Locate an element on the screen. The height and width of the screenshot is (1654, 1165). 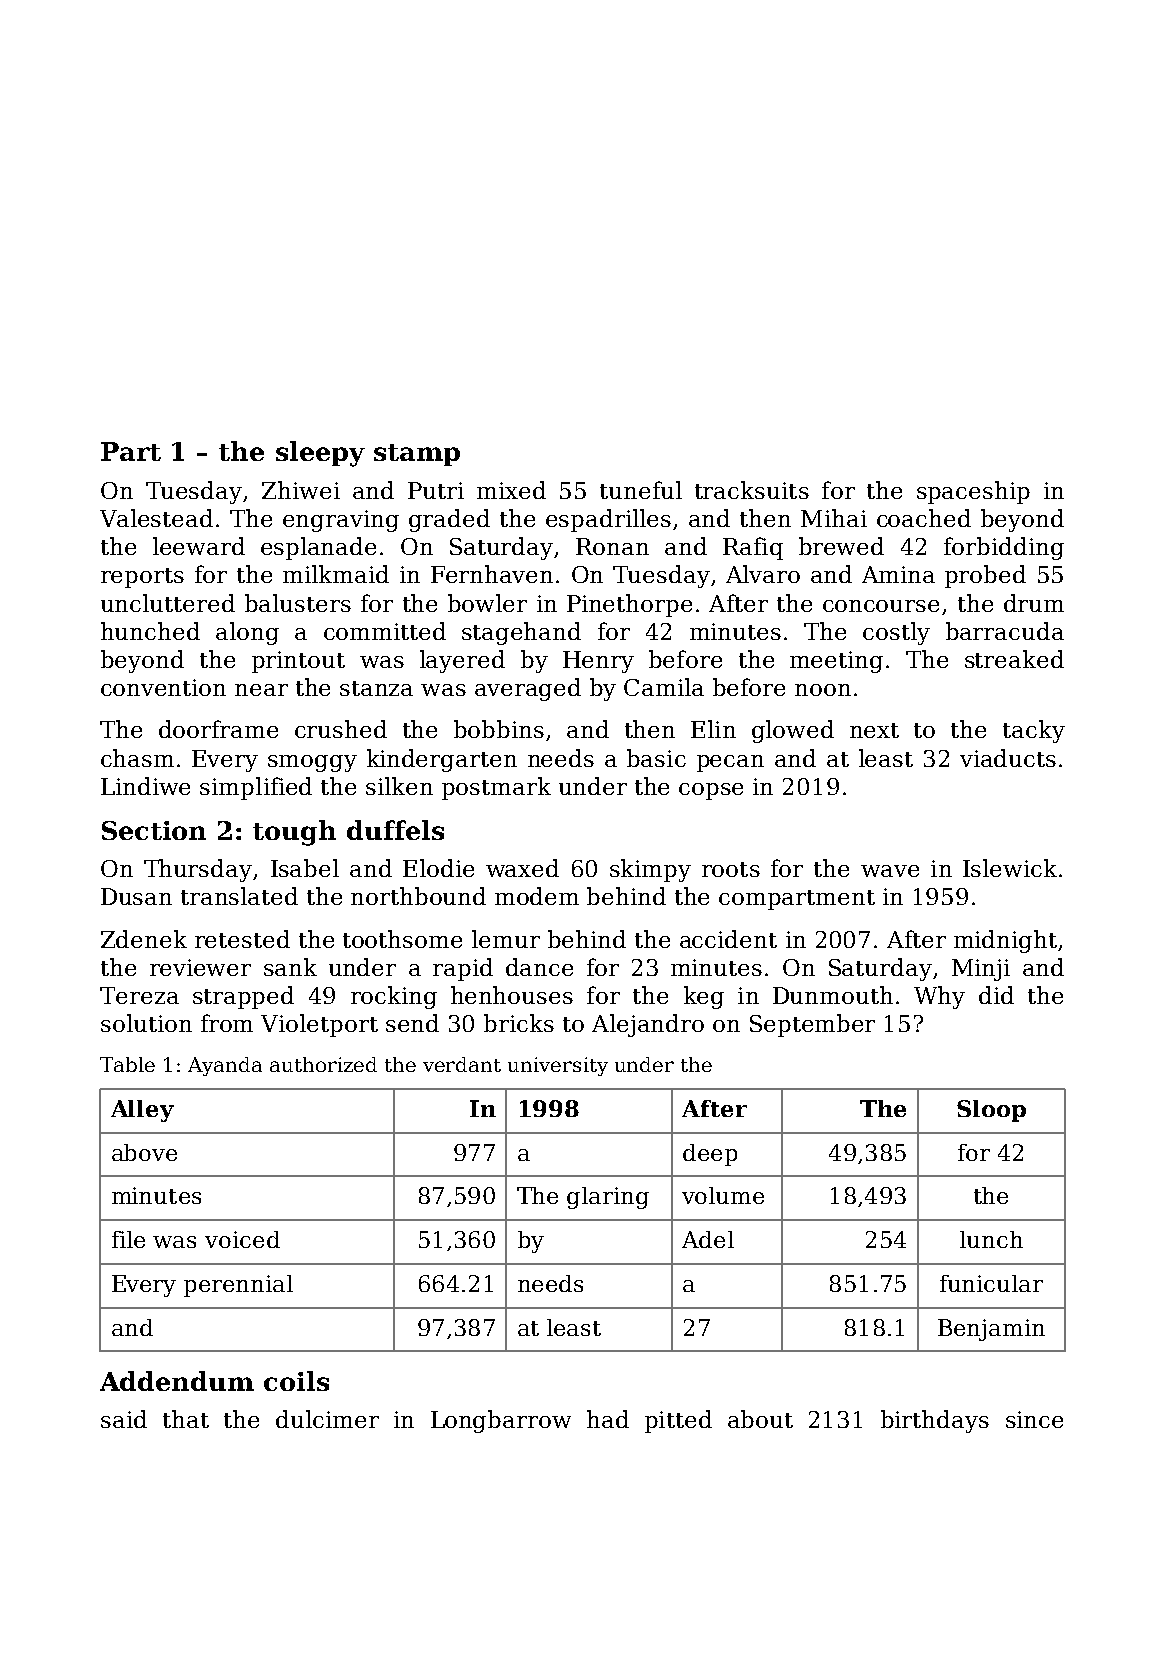
Tereza is located at coordinates (139, 995).
